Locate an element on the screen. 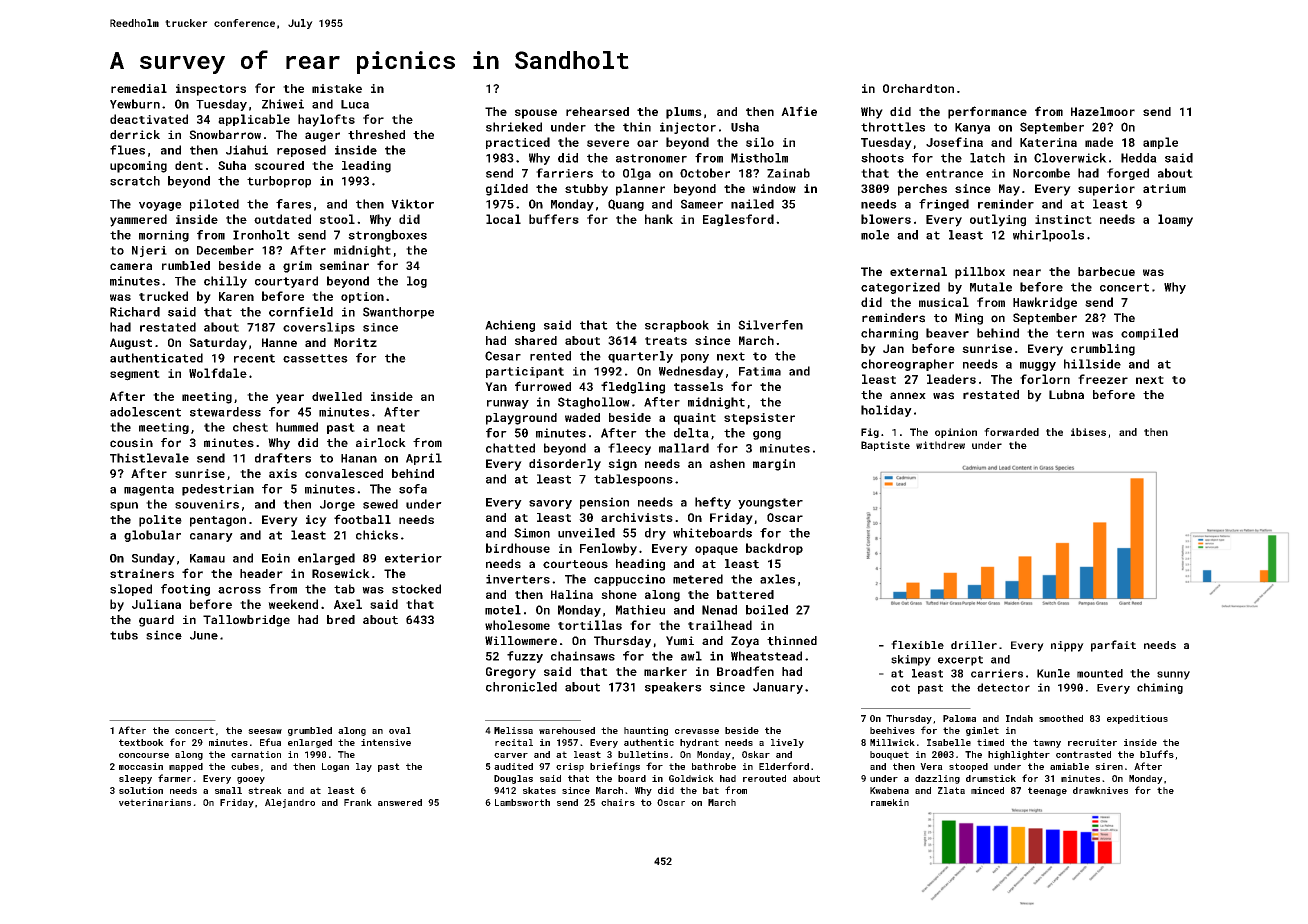 The width and height of the screenshot is (1308, 924). stubby is located at coordinates (586, 190).
